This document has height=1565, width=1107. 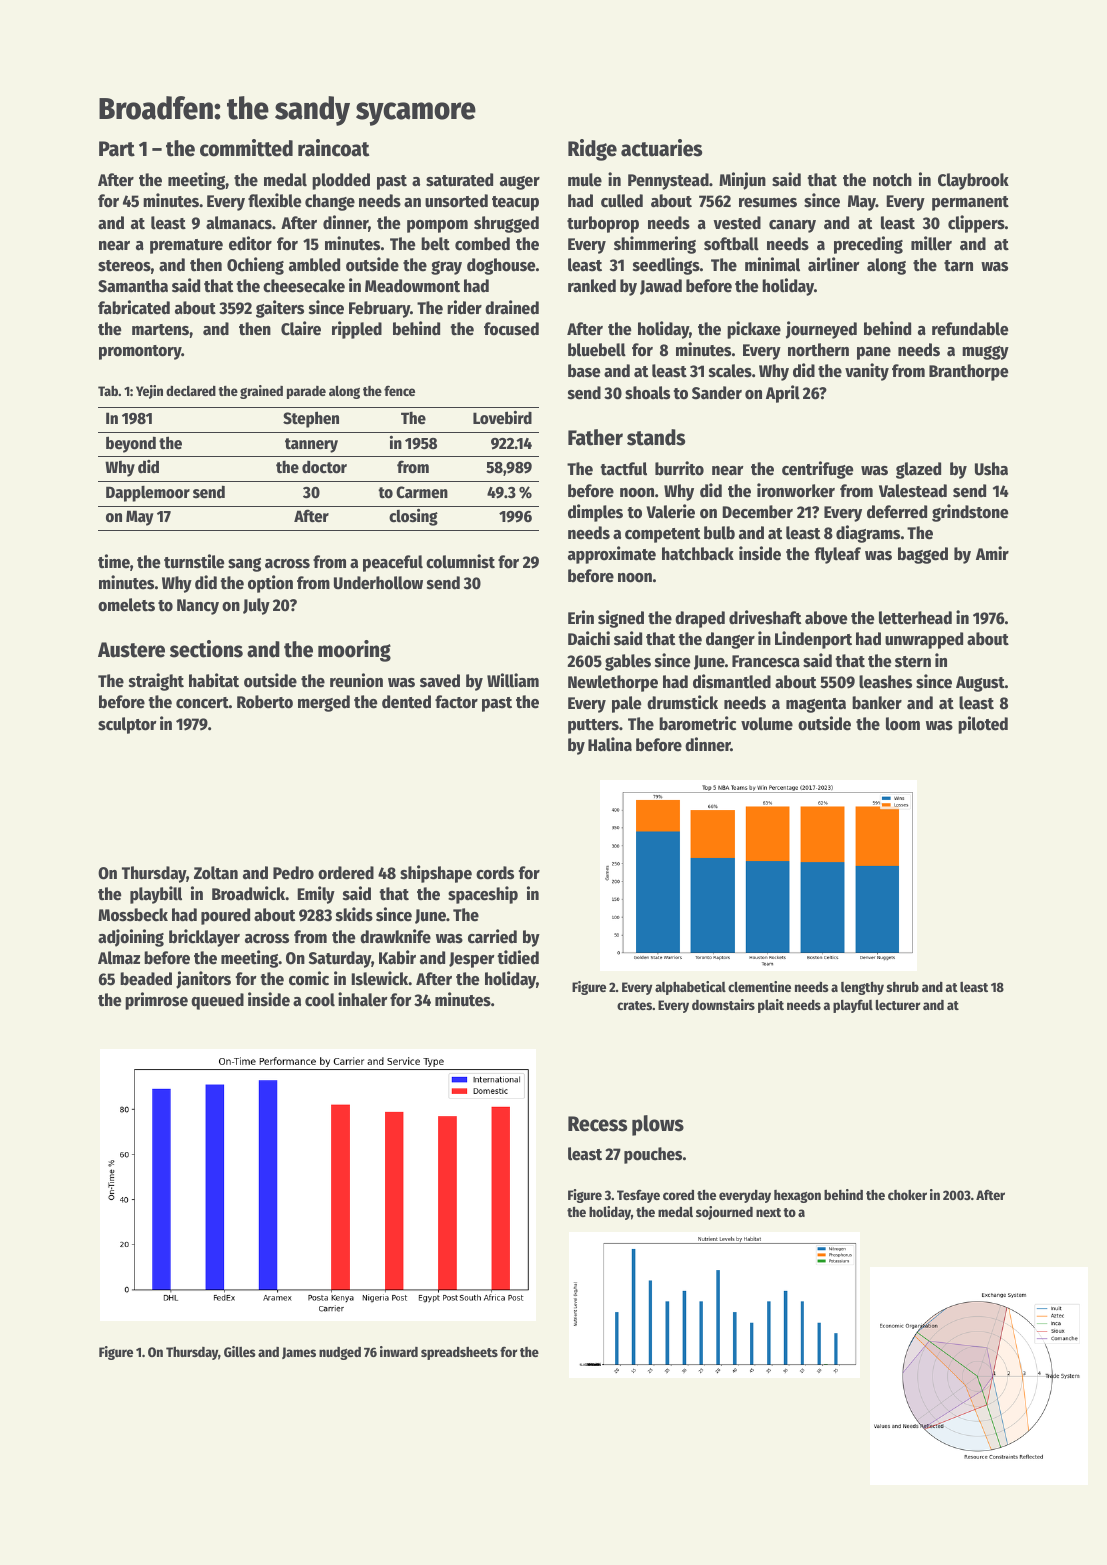 I want to click on Branthorpe, so click(x=969, y=372).
